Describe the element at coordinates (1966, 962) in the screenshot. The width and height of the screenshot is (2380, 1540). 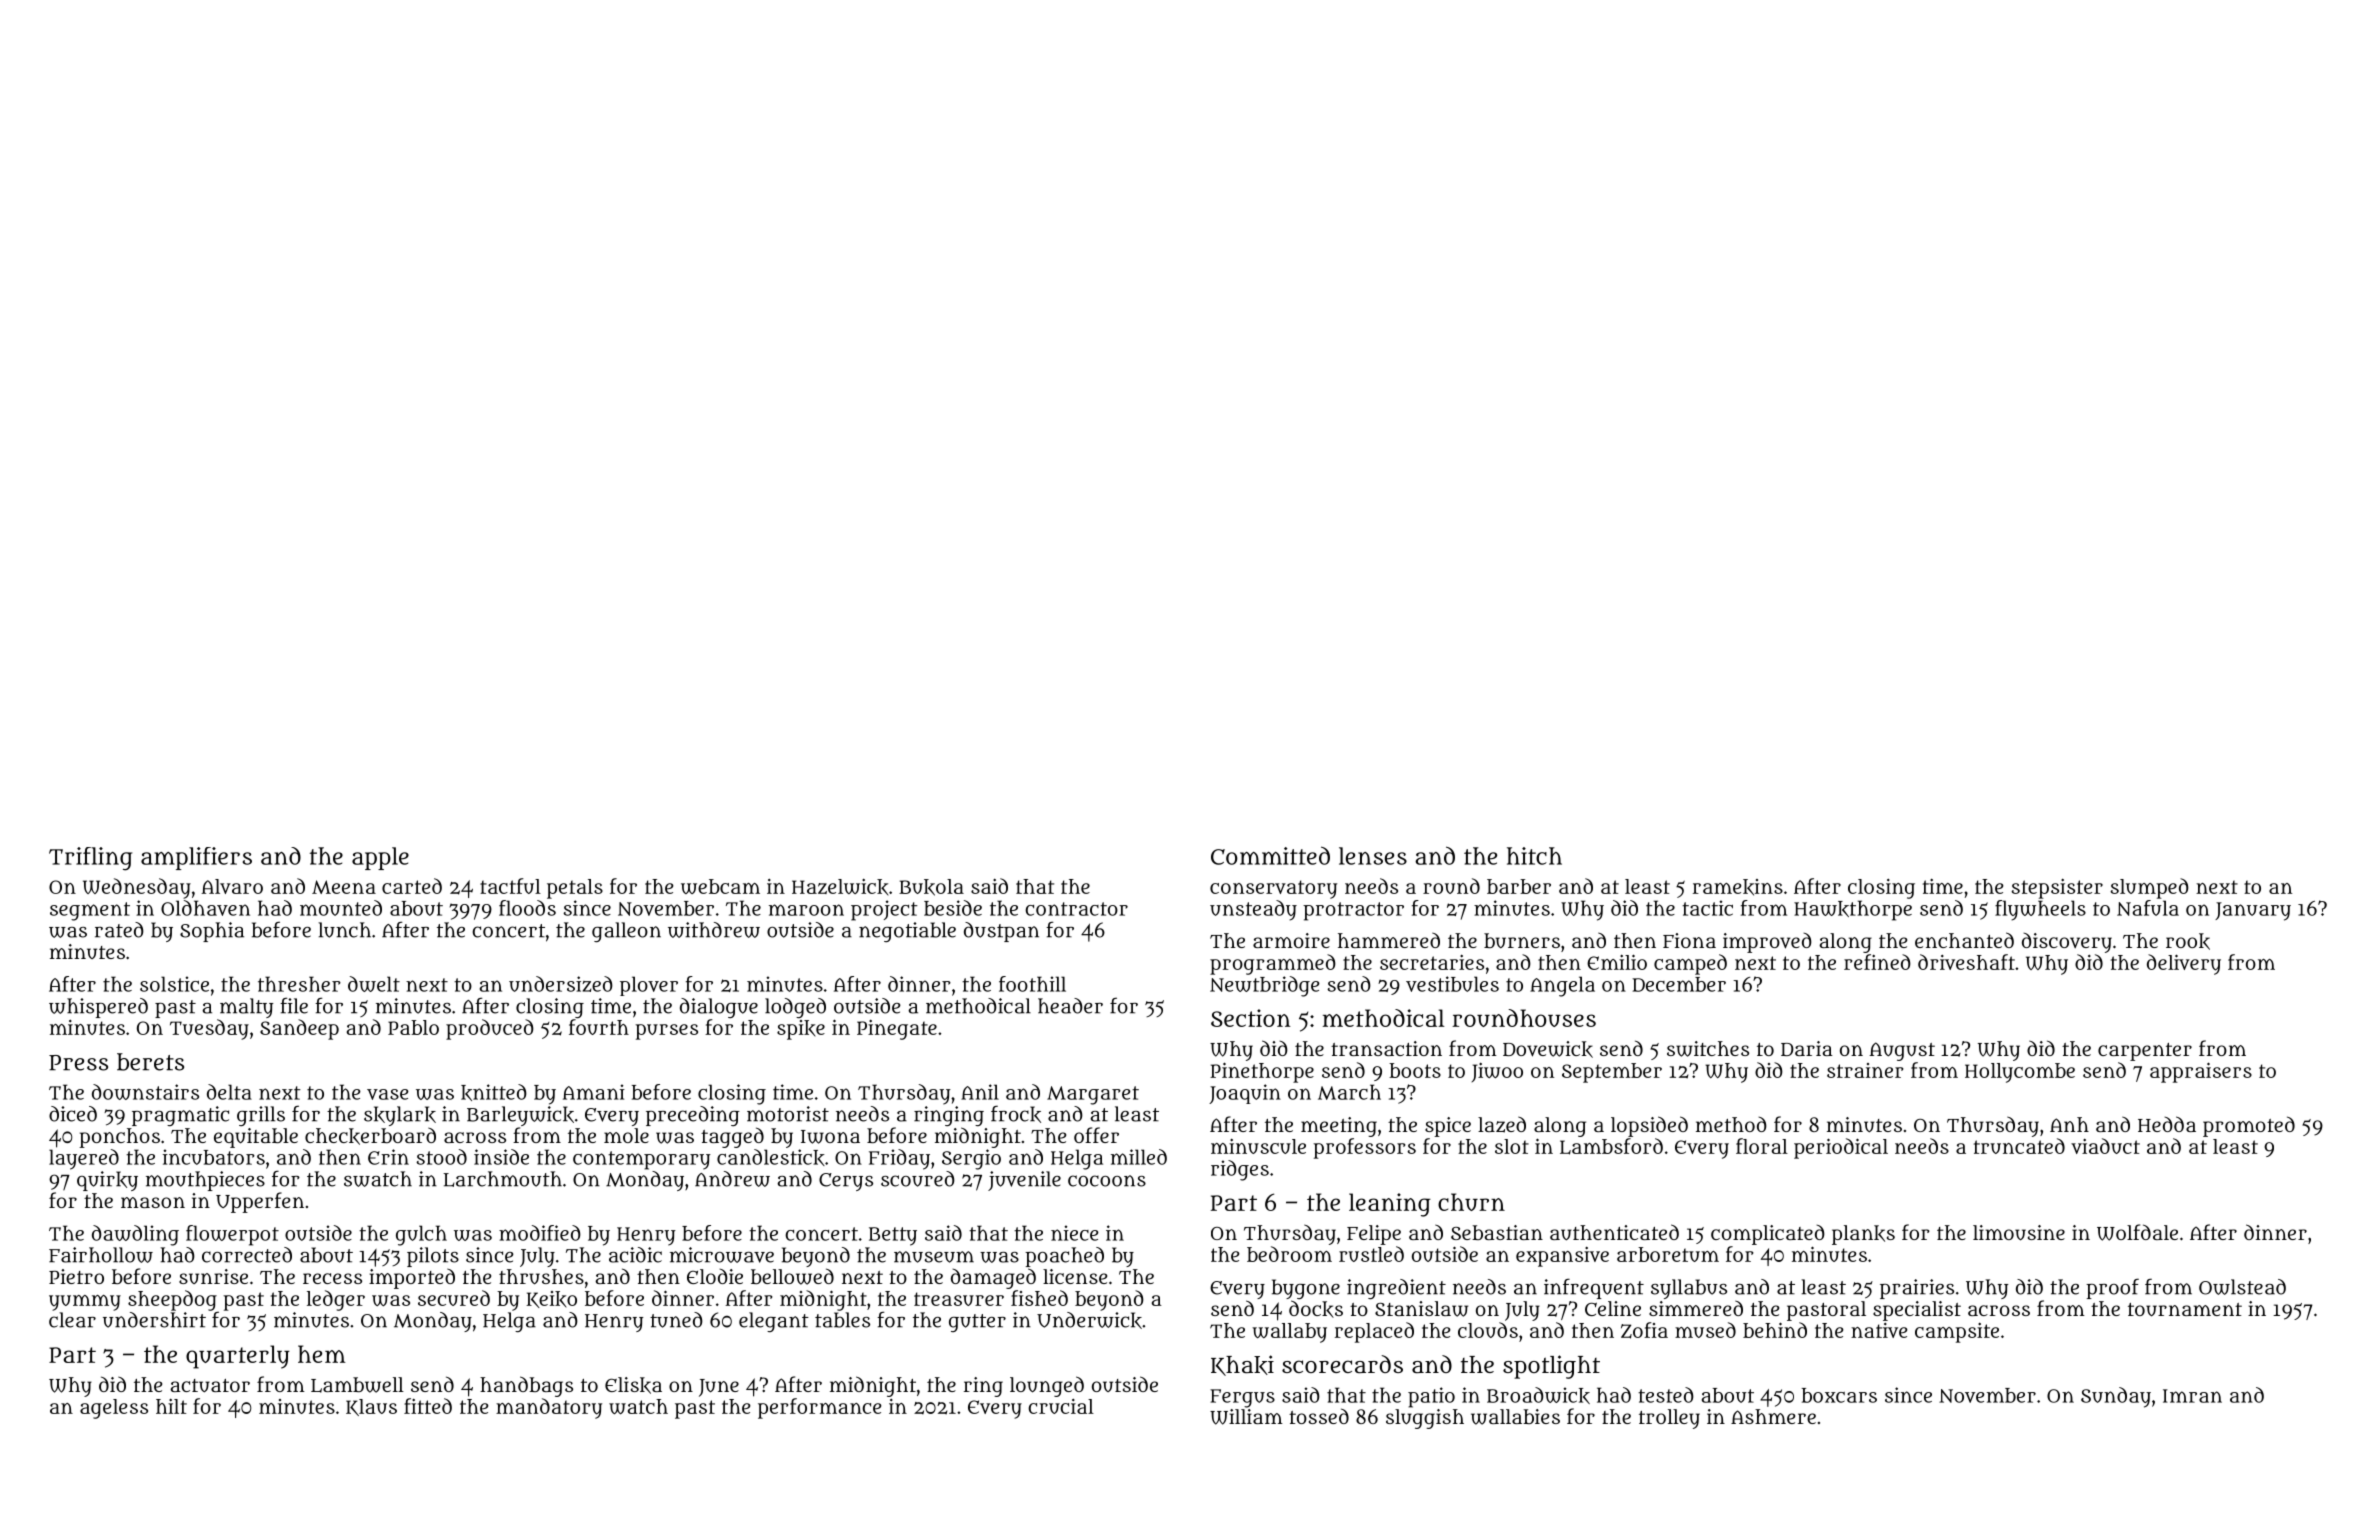
I see `driveshaft` at that location.
